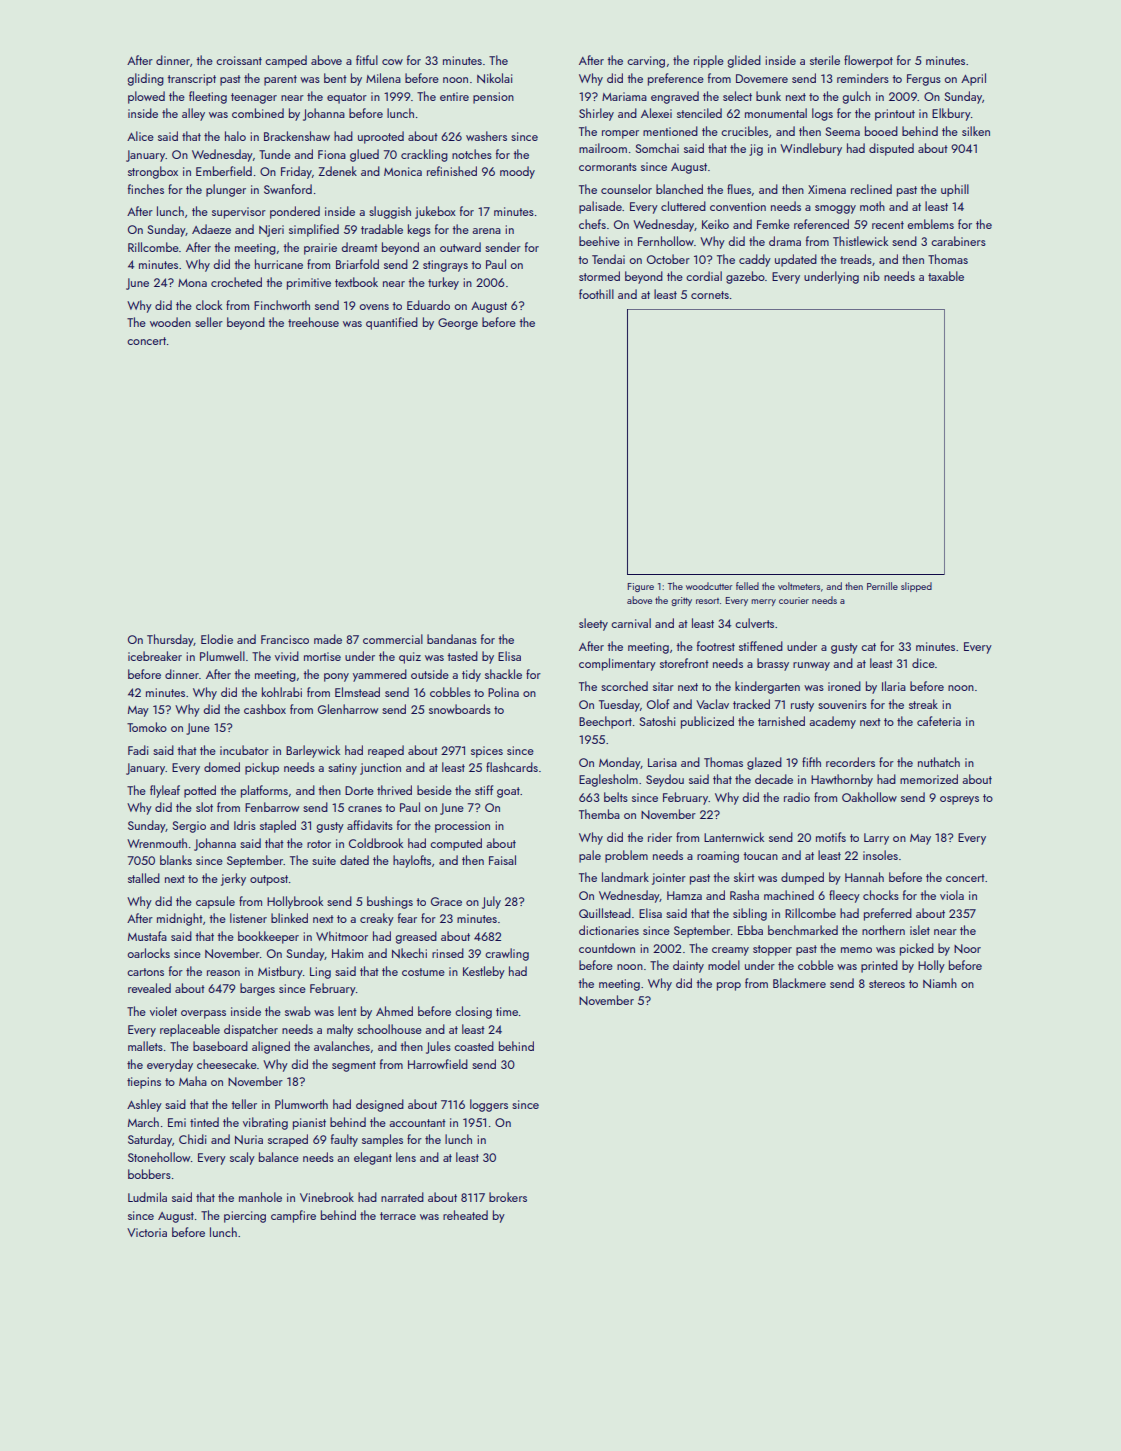 This image has height=1451, width=1121. I want to click on coasted, so click(474, 1046).
